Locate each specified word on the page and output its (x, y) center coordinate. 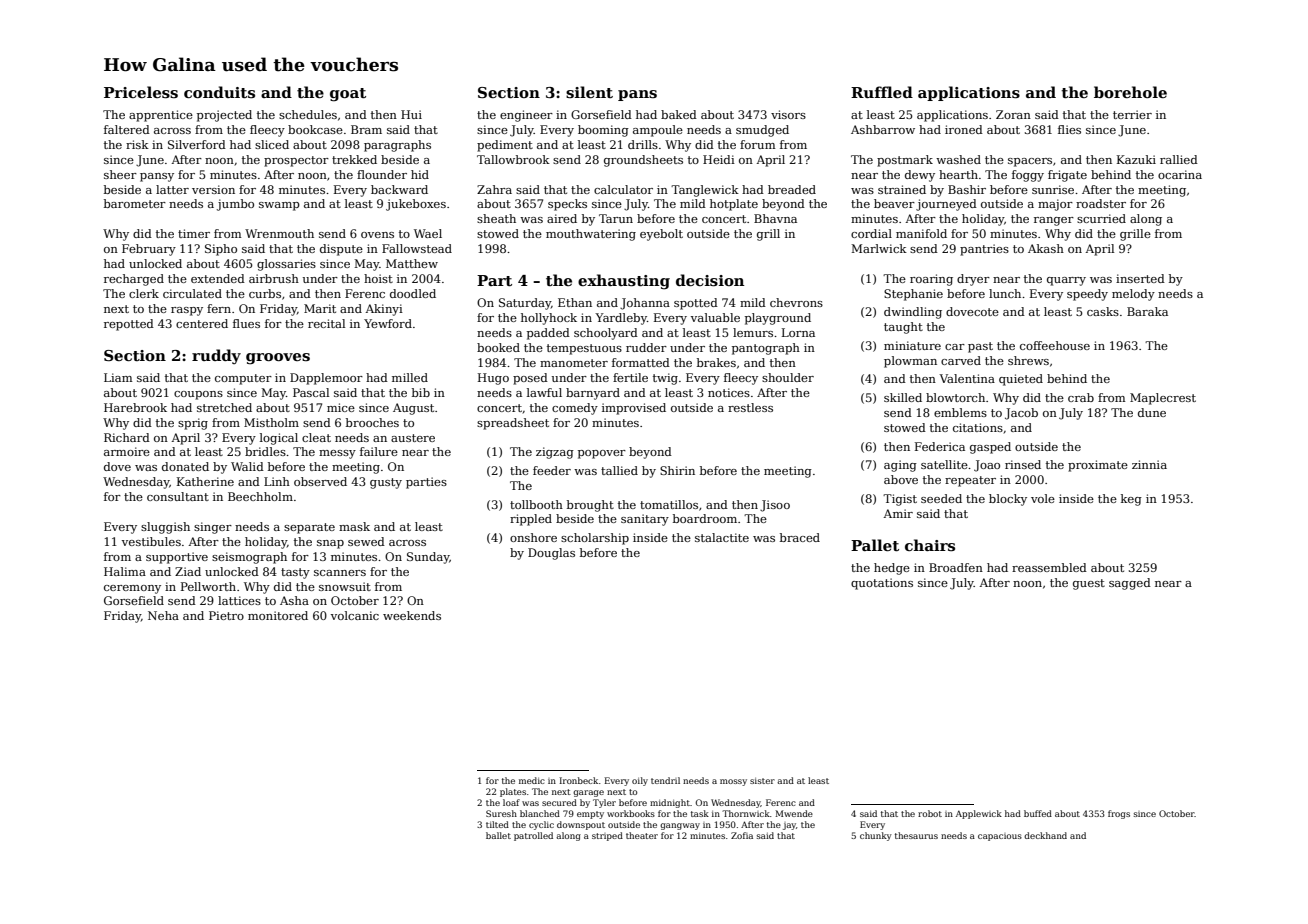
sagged (1130, 584)
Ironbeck (578, 780)
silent (589, 92)
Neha (163, 615)
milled (410, 377)
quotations (882, 584)
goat (348, 95)
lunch (1005, 293)
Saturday (525, 304)
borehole (1130, 92)
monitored (278, 615)
